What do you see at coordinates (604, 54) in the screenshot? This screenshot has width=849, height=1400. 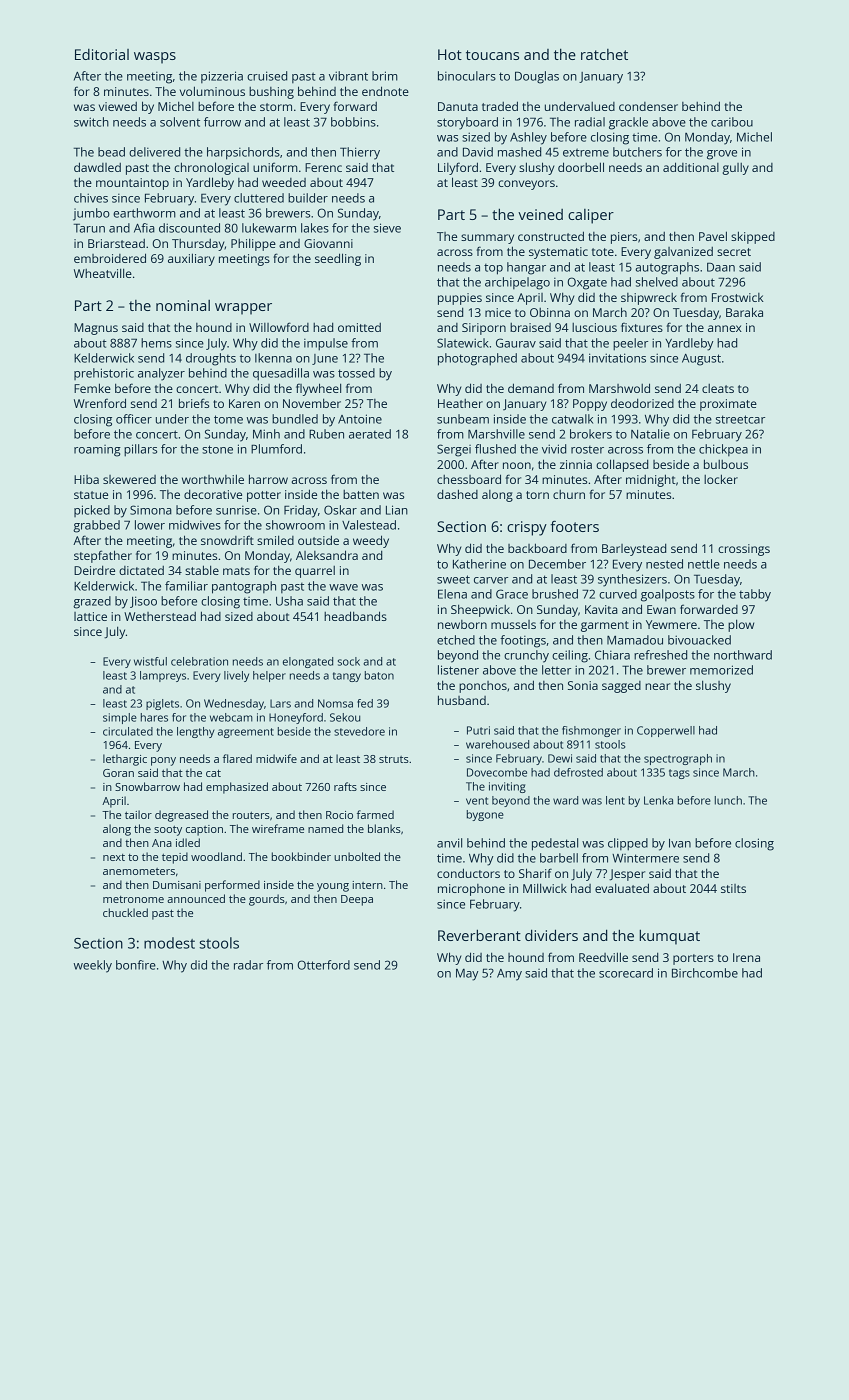 I see `ratchet` at bounding box center [604, 54].
